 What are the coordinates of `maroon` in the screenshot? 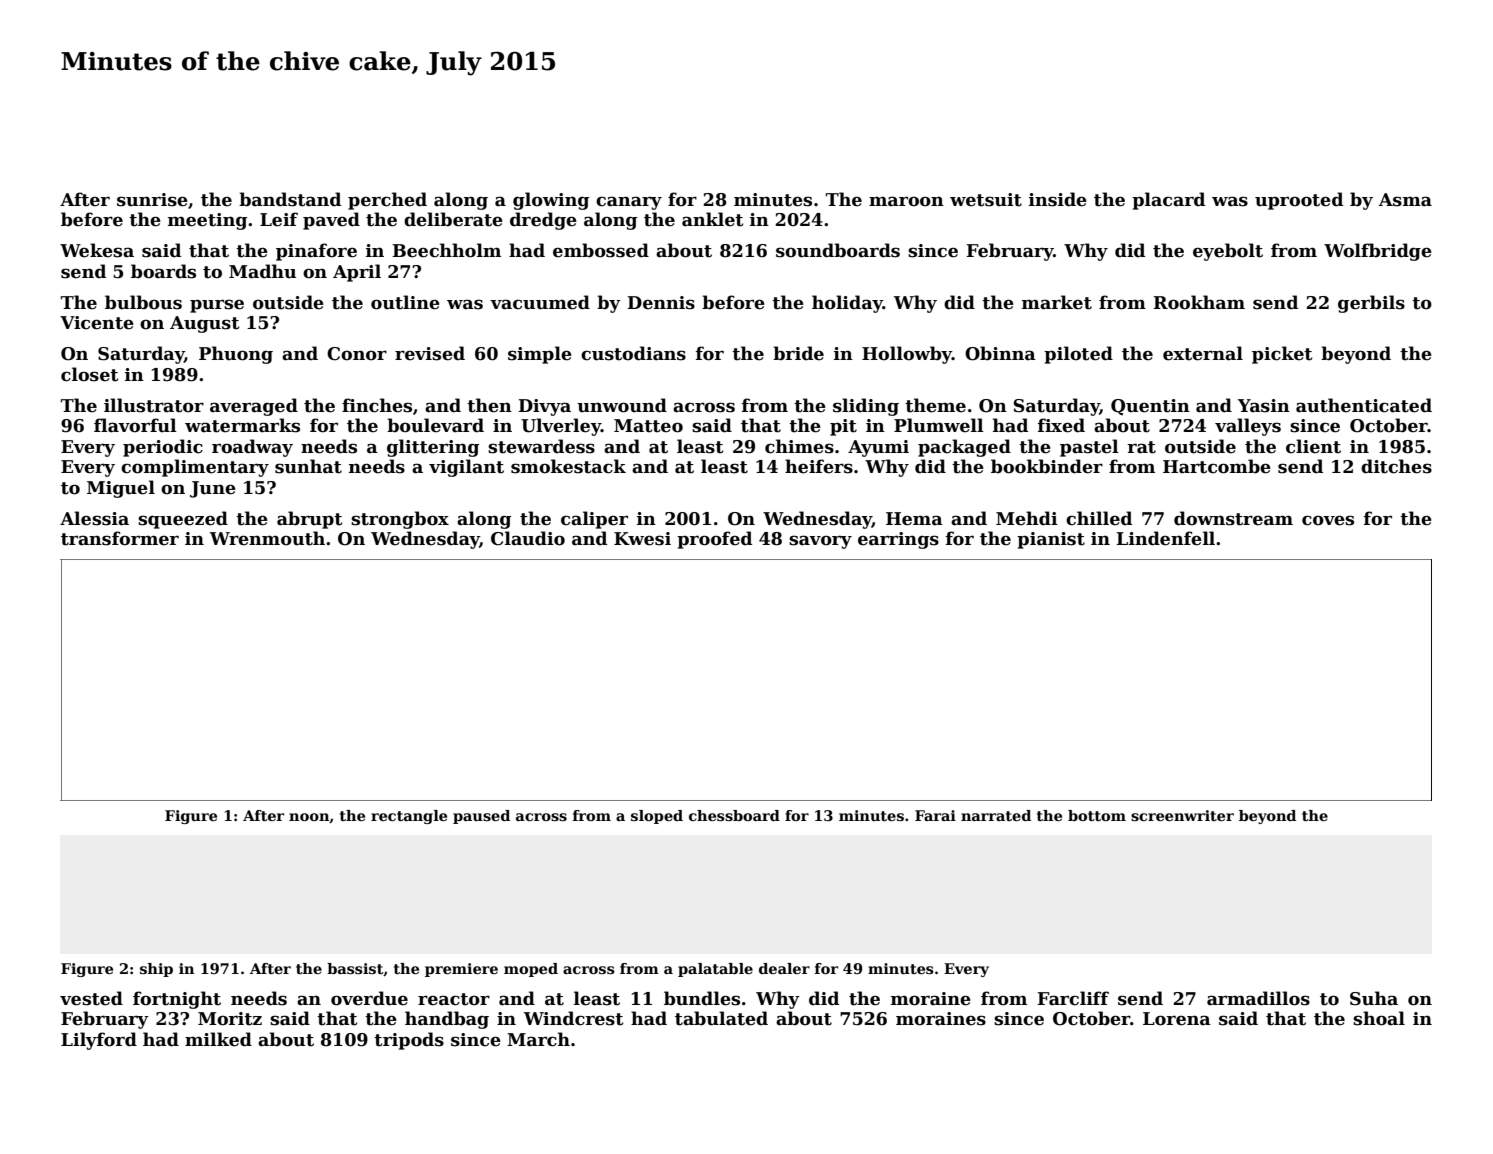 It's located at (906, 201).
